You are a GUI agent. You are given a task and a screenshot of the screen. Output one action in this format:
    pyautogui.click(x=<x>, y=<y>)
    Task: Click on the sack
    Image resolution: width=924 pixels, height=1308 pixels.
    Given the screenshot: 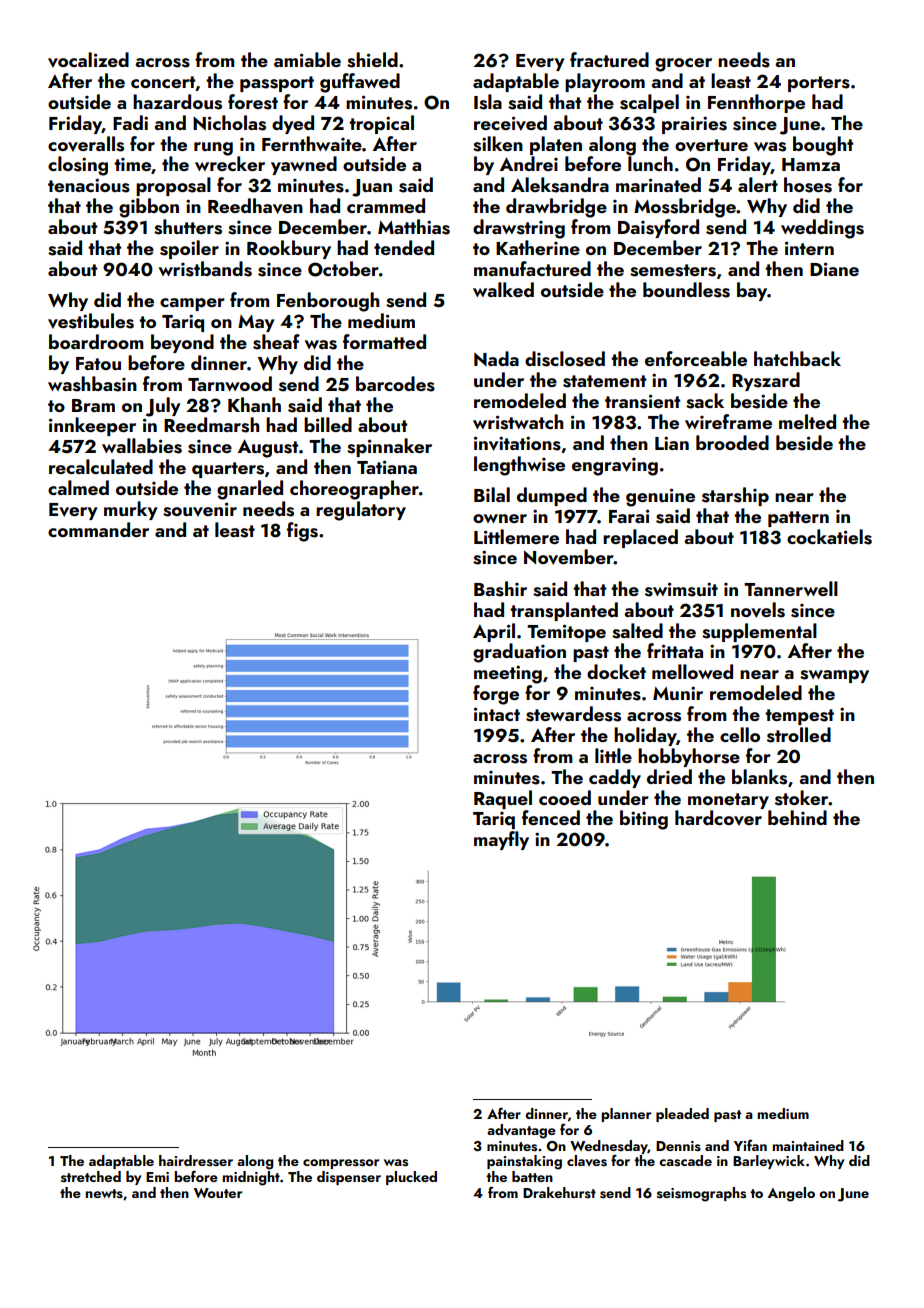 What is the action you would take?
    pyautogui.click(x=705, y=401)
